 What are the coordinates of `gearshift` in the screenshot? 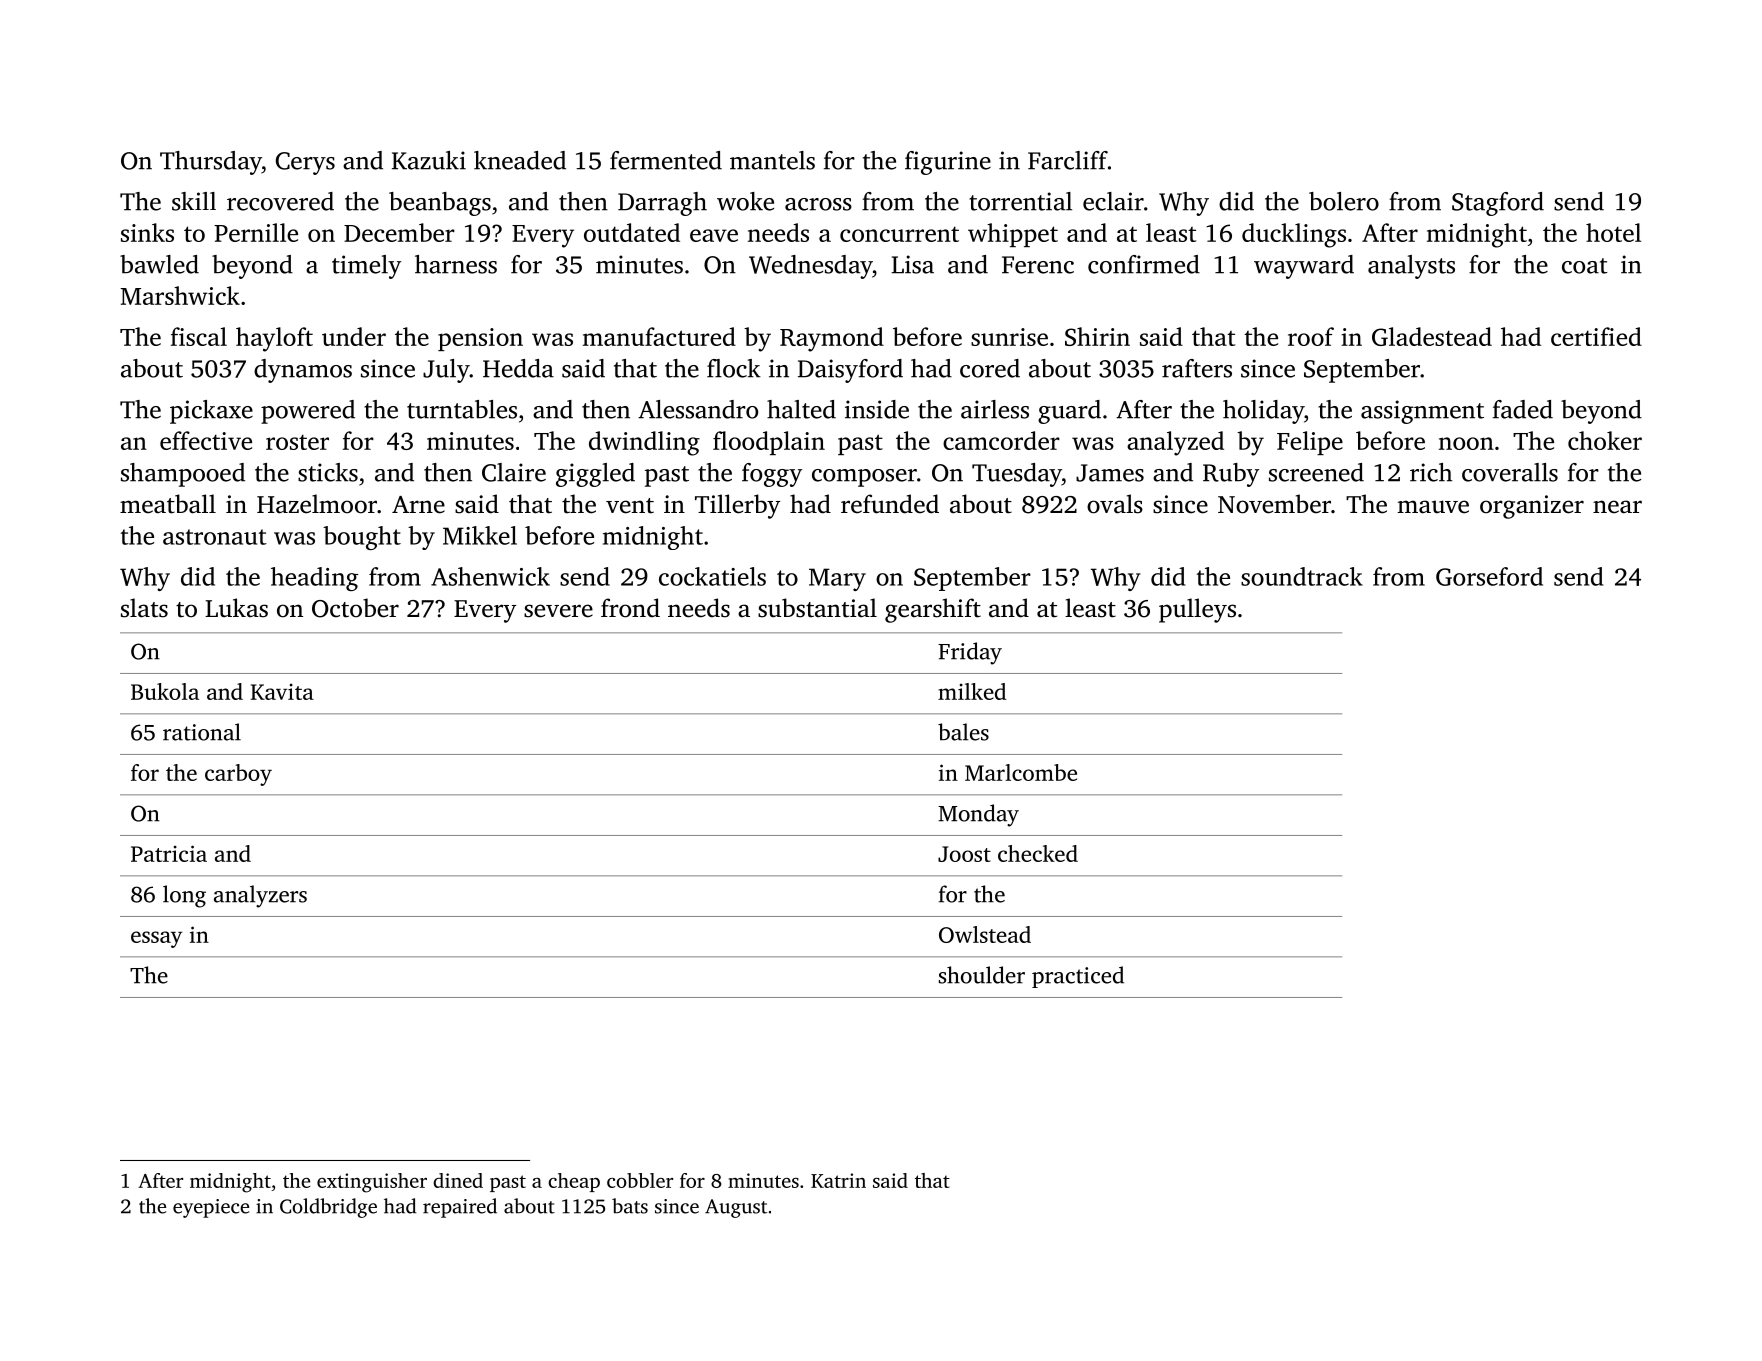 It's located at (933, 610).
